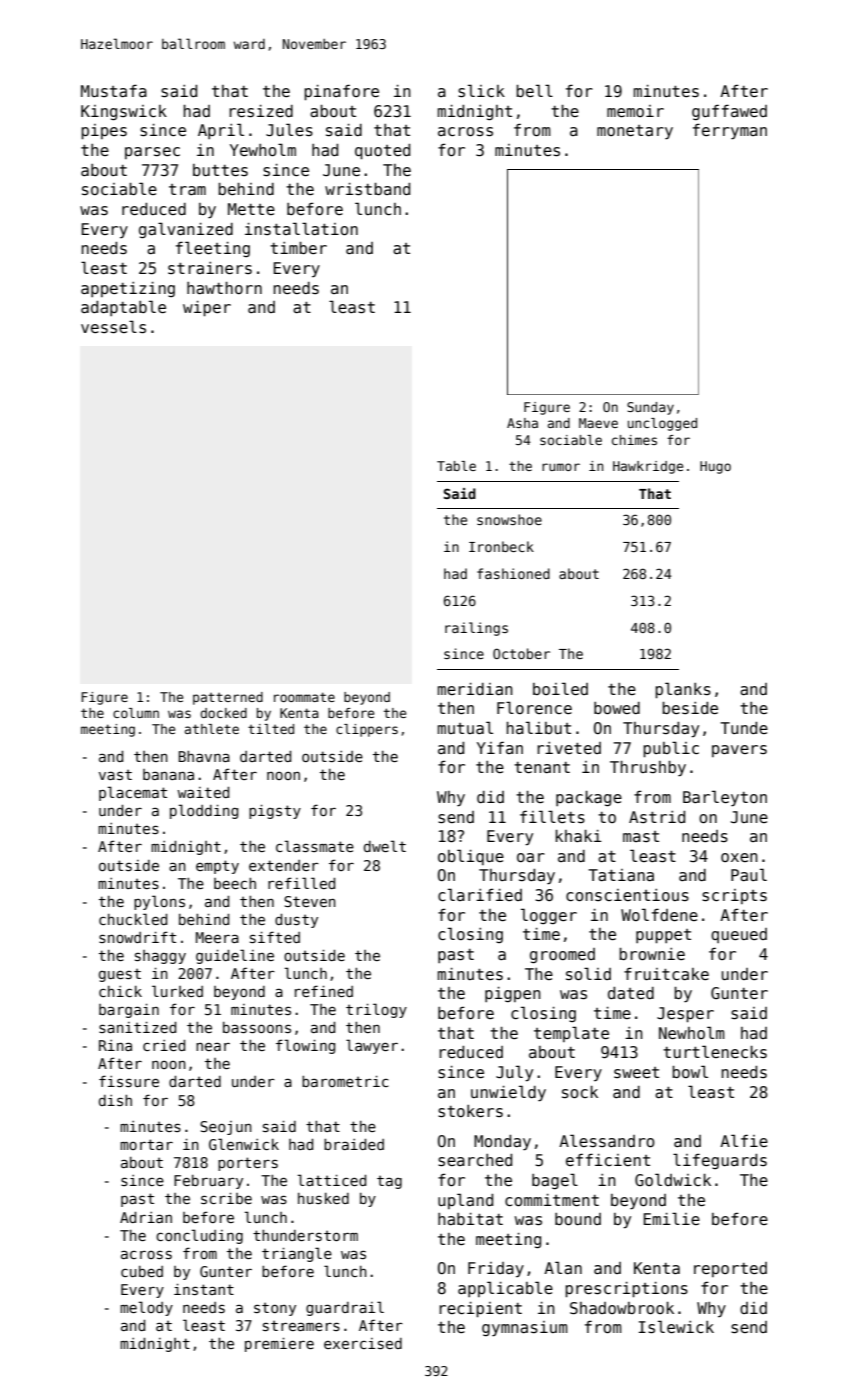 The image size is (849, 1400). I want to click on resized, so click(261, 111).
